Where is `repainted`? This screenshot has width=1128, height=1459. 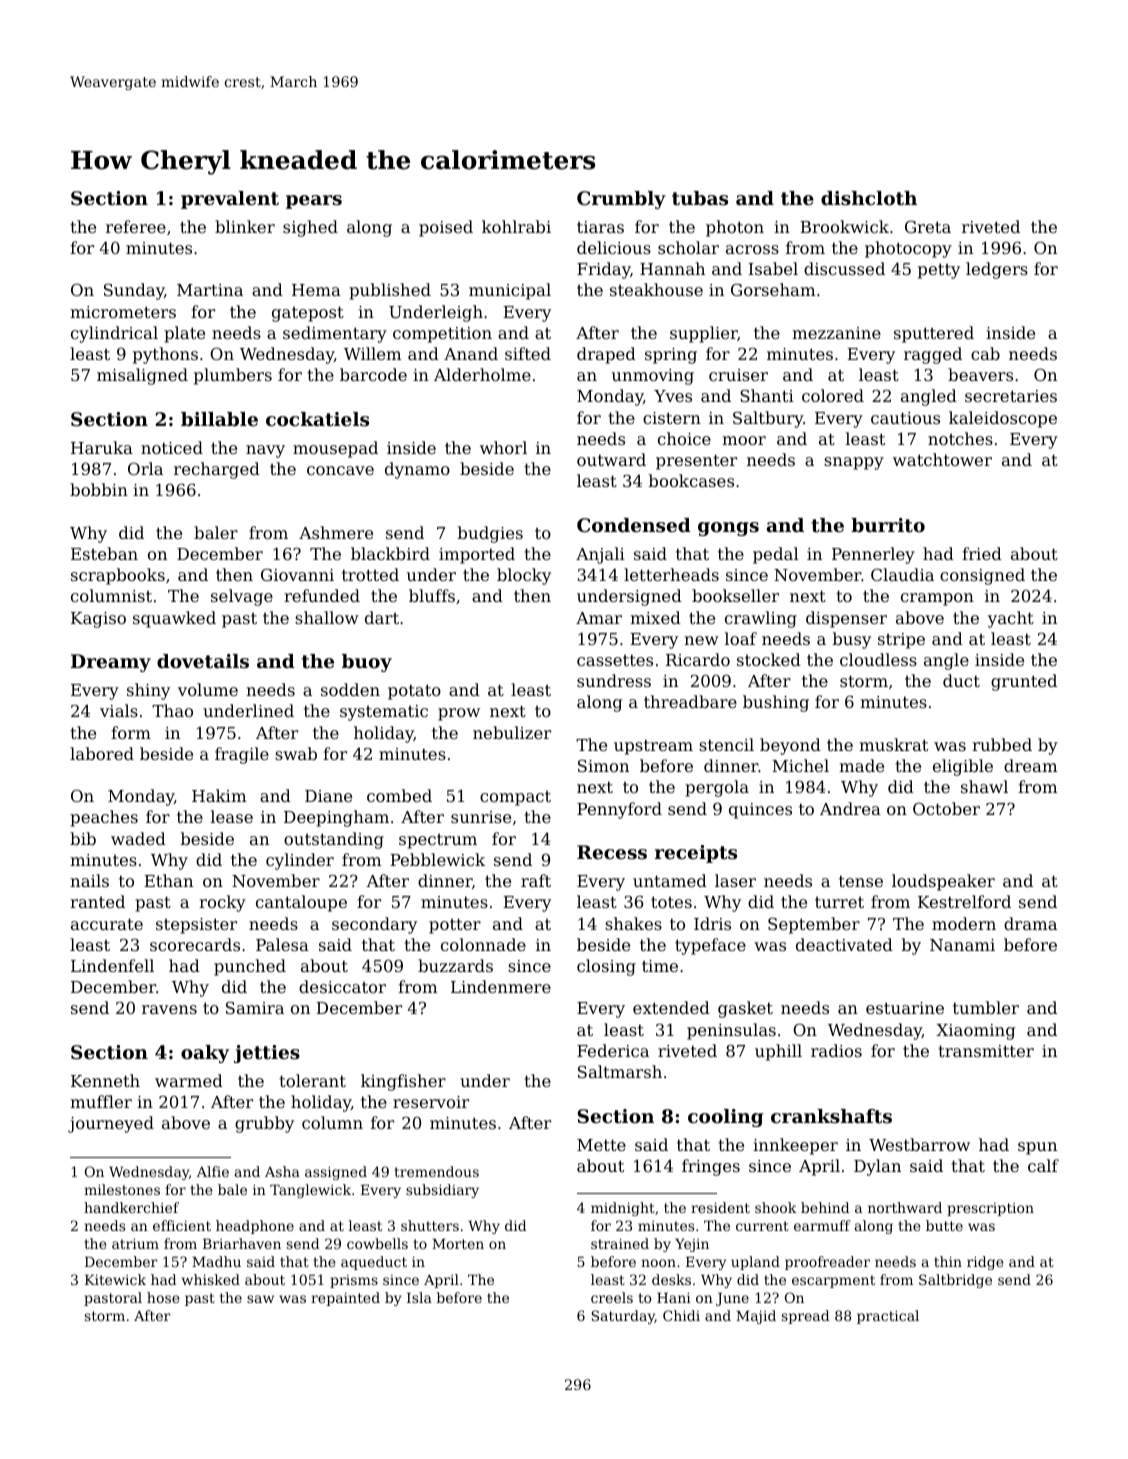
repainted is located at coordinates (345, 1299).
